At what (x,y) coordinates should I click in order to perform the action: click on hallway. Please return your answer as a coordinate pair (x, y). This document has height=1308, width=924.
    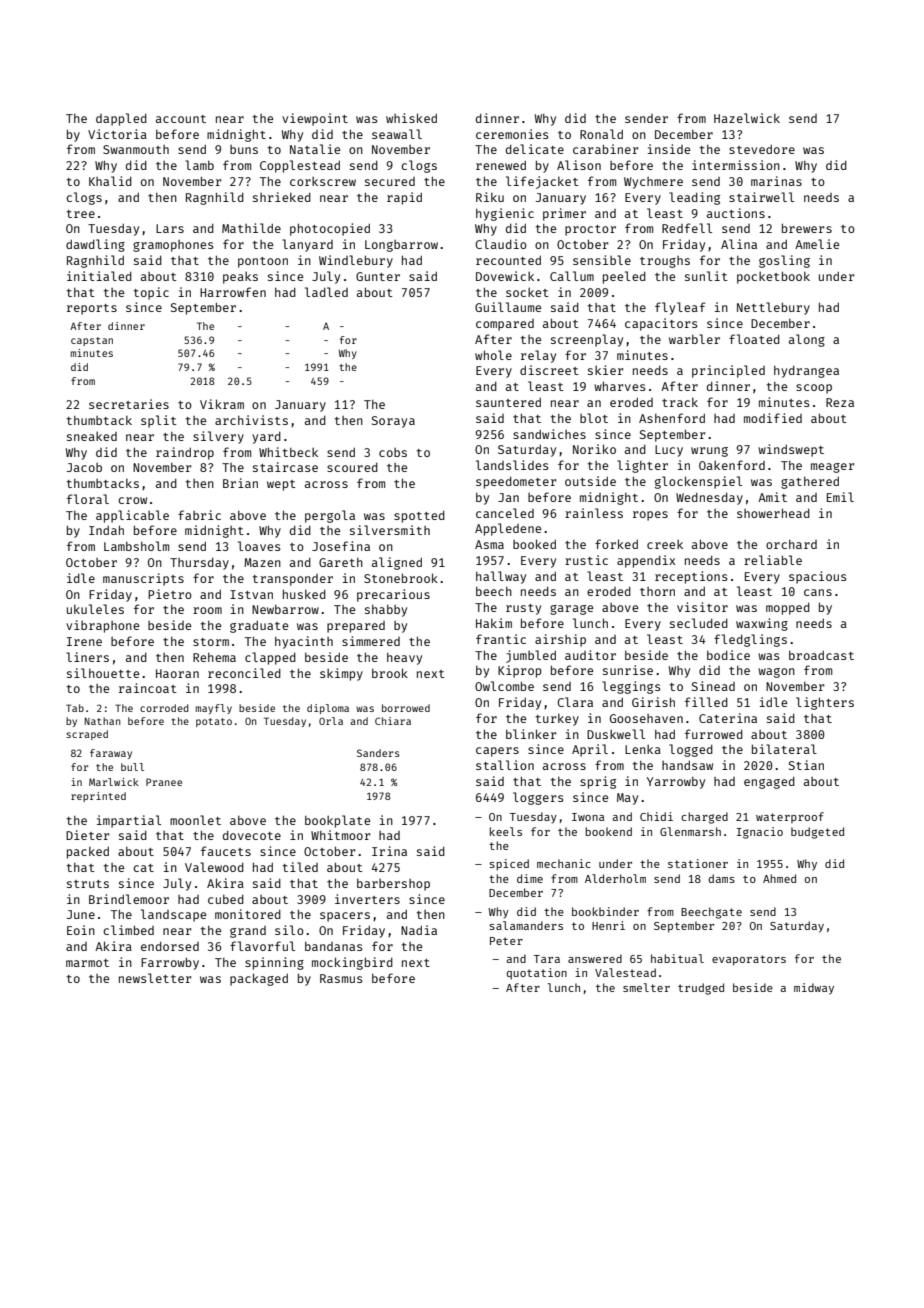
    Looking at the image, I should click on (501, 577).
